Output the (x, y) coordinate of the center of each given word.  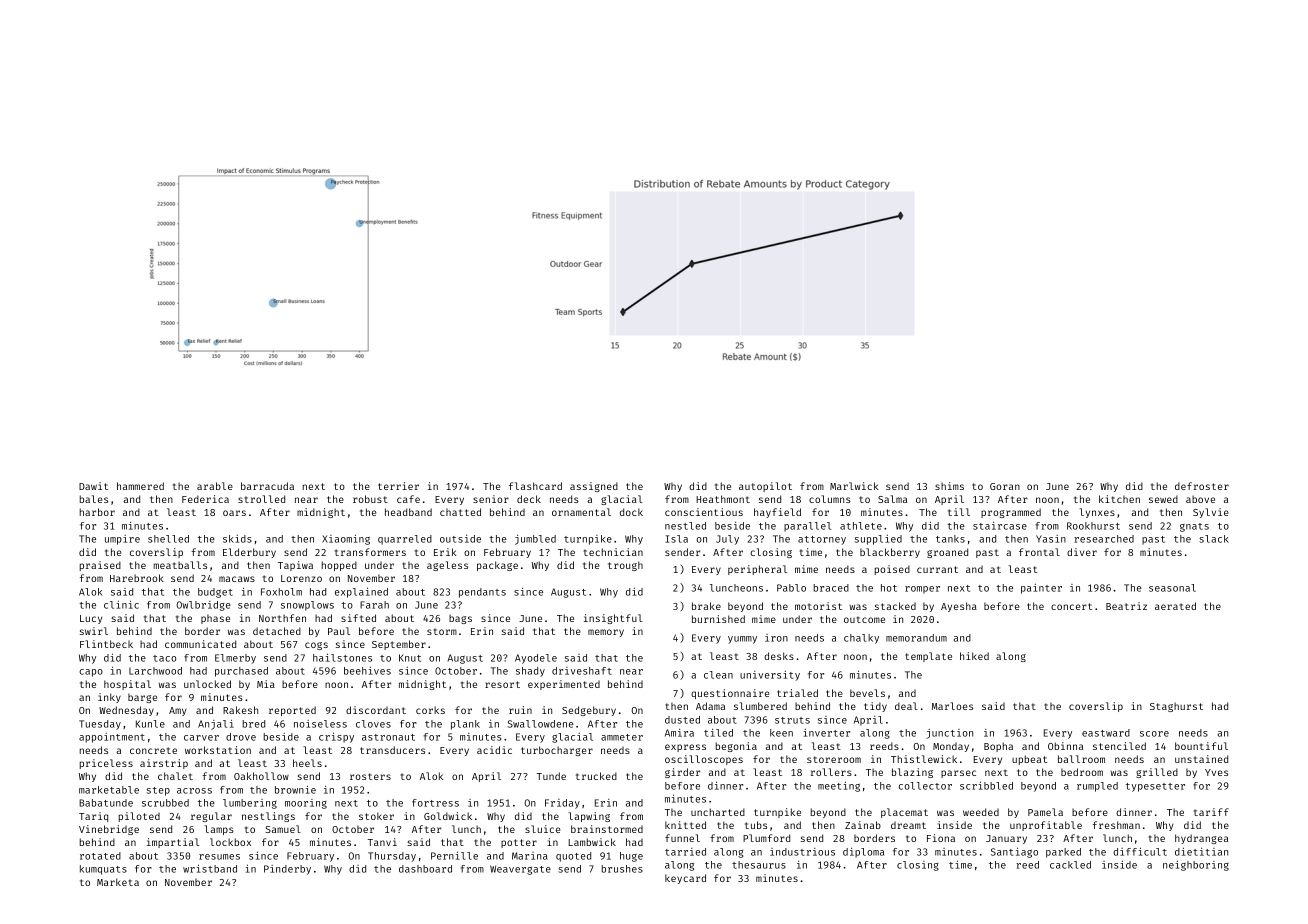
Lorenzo (301, 578)
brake (706, 606)
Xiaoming (346, 539)
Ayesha (959, 607)
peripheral (757, 570)
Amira (679, 733)
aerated (1175, 606)
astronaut (388, 737)
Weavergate (520, 870)
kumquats (103, 870)
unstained (1201, 759)
